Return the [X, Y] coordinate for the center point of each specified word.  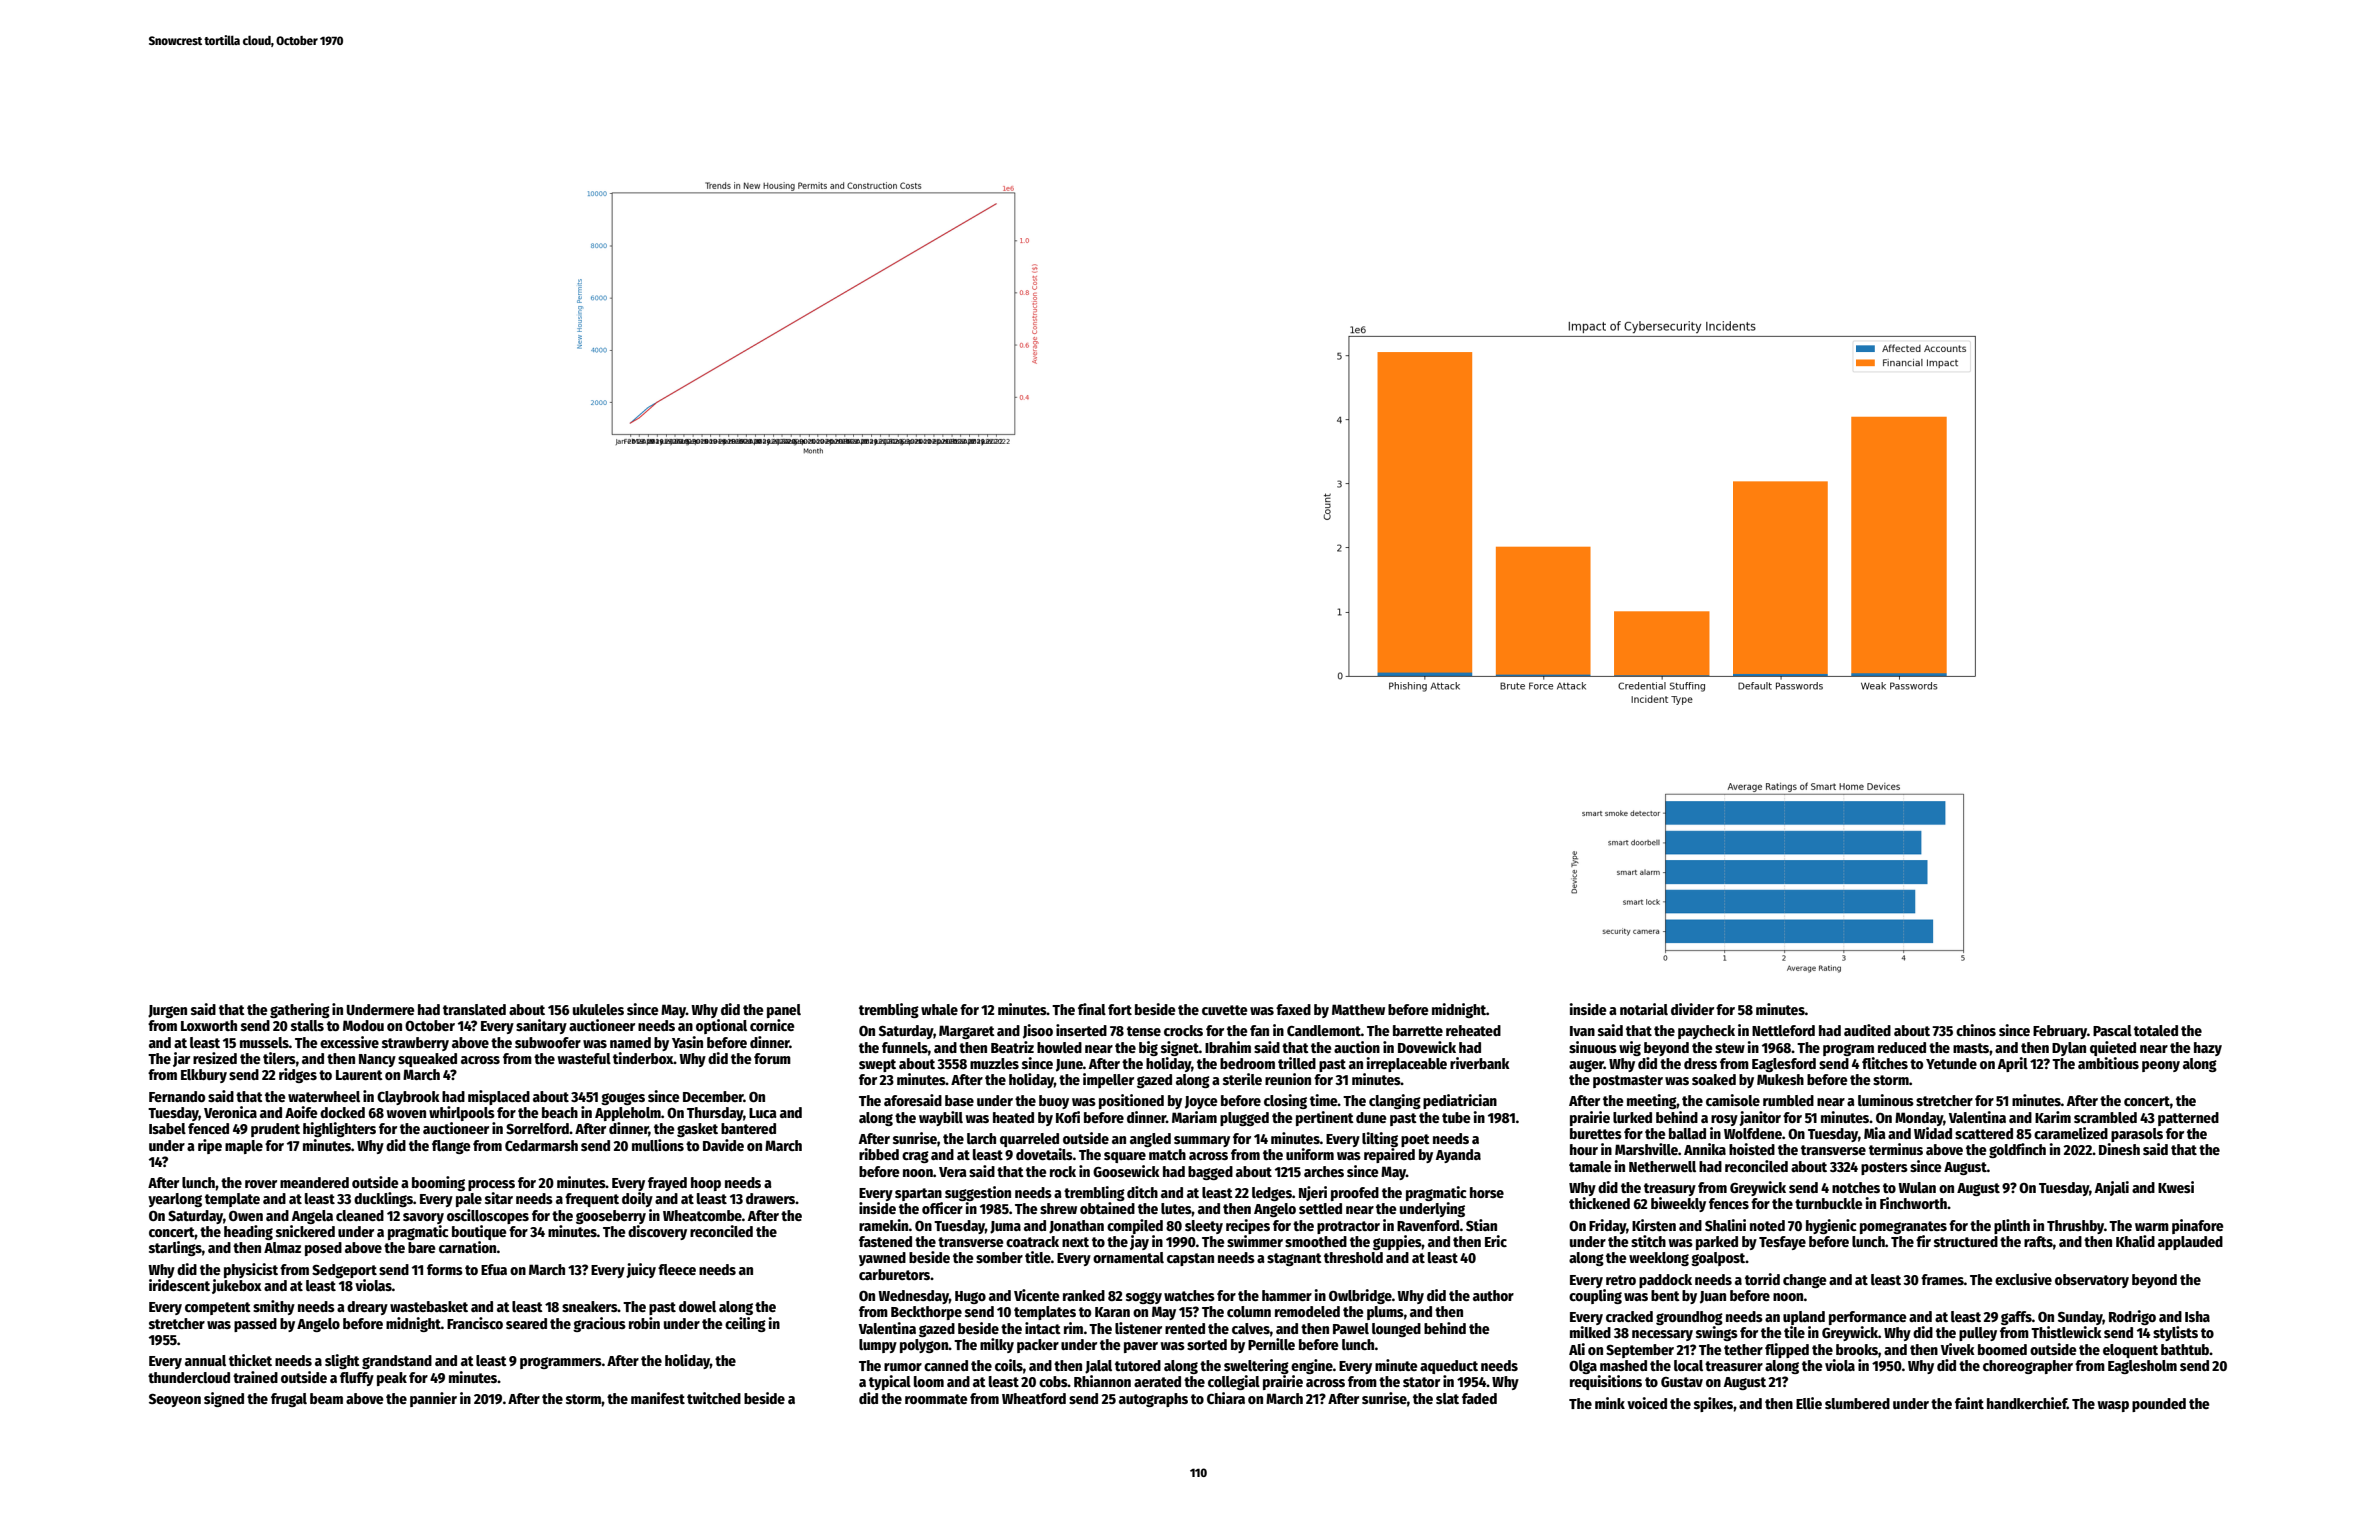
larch [981, 1138]
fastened [885, 1241]
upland [1804, 1318]
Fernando [177, 1096]
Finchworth [1913, 1203]
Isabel [167, 1128]
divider [1692, 1009]
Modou [363, 1025]
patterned [2188, 1119]
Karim [2053, 1117]
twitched [714, 1398]
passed [255, 1325]
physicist [251, 1270]
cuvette [1225, 1010]
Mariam [1194, 1117]
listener [1138, 1328]
